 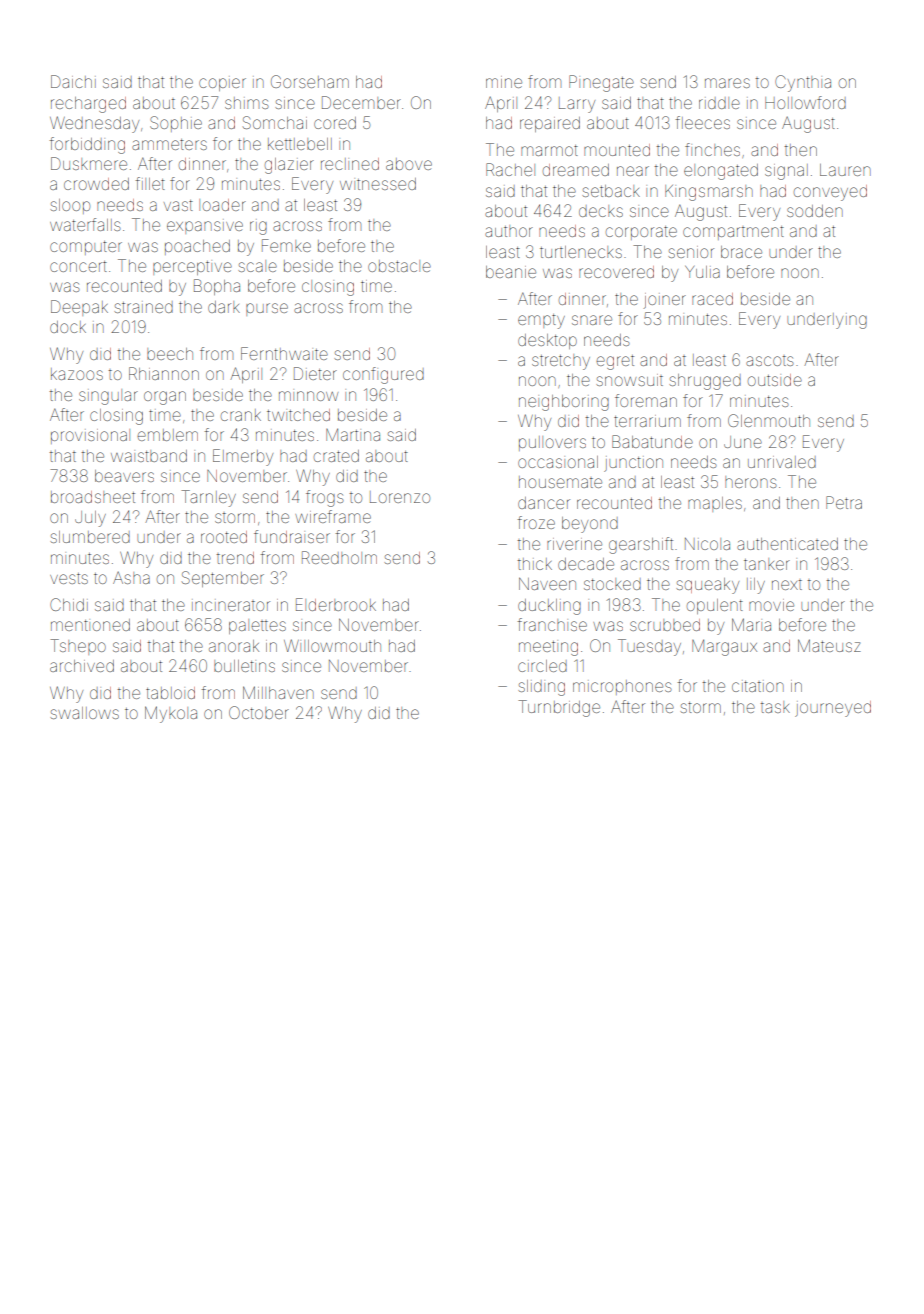 What do you see at coordinates (73, 81) in the page?
I see `Daichi` at bounding box center [73, 81].
